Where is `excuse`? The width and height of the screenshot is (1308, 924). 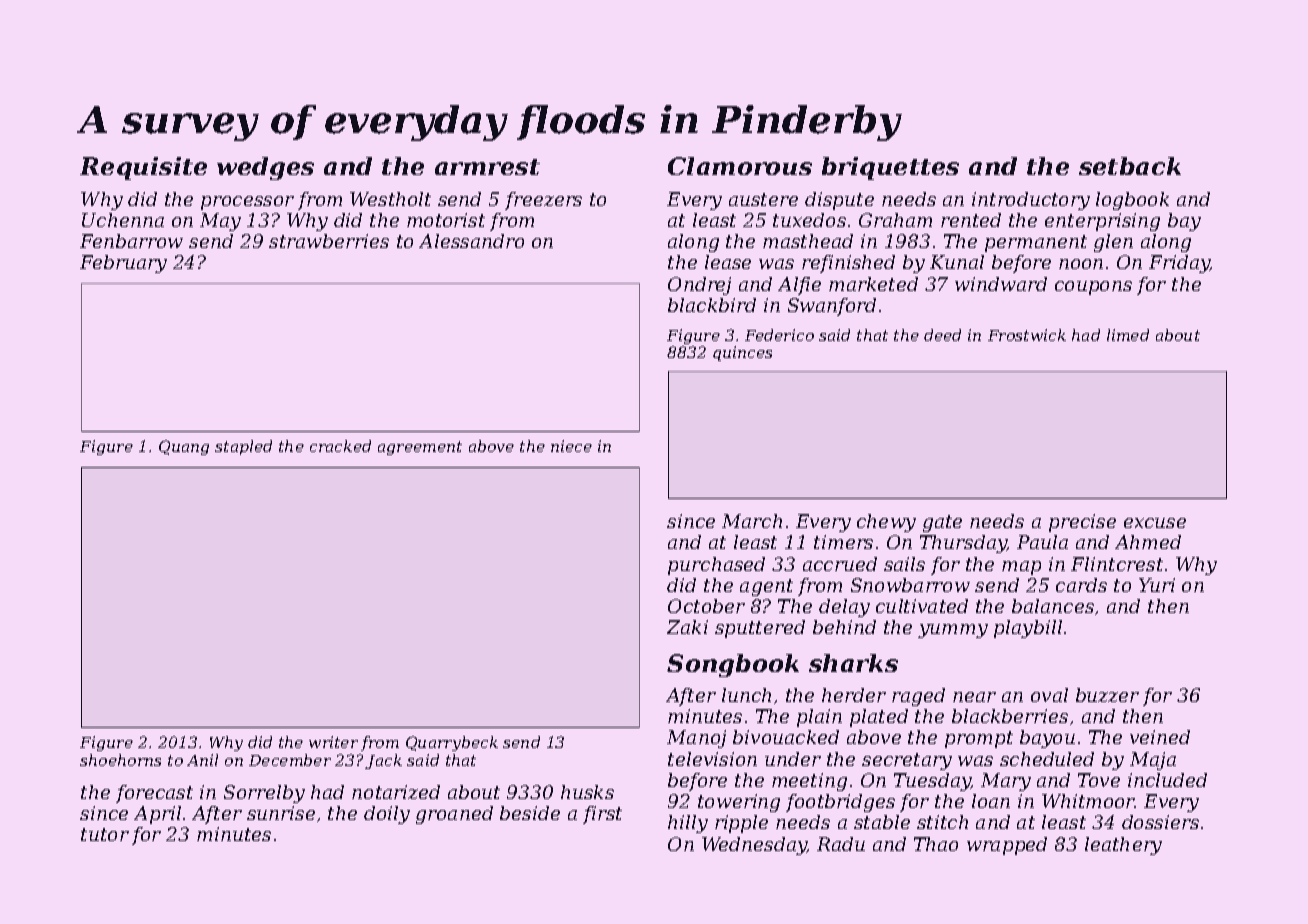
excuse is located at coordinates (1155, 523).
